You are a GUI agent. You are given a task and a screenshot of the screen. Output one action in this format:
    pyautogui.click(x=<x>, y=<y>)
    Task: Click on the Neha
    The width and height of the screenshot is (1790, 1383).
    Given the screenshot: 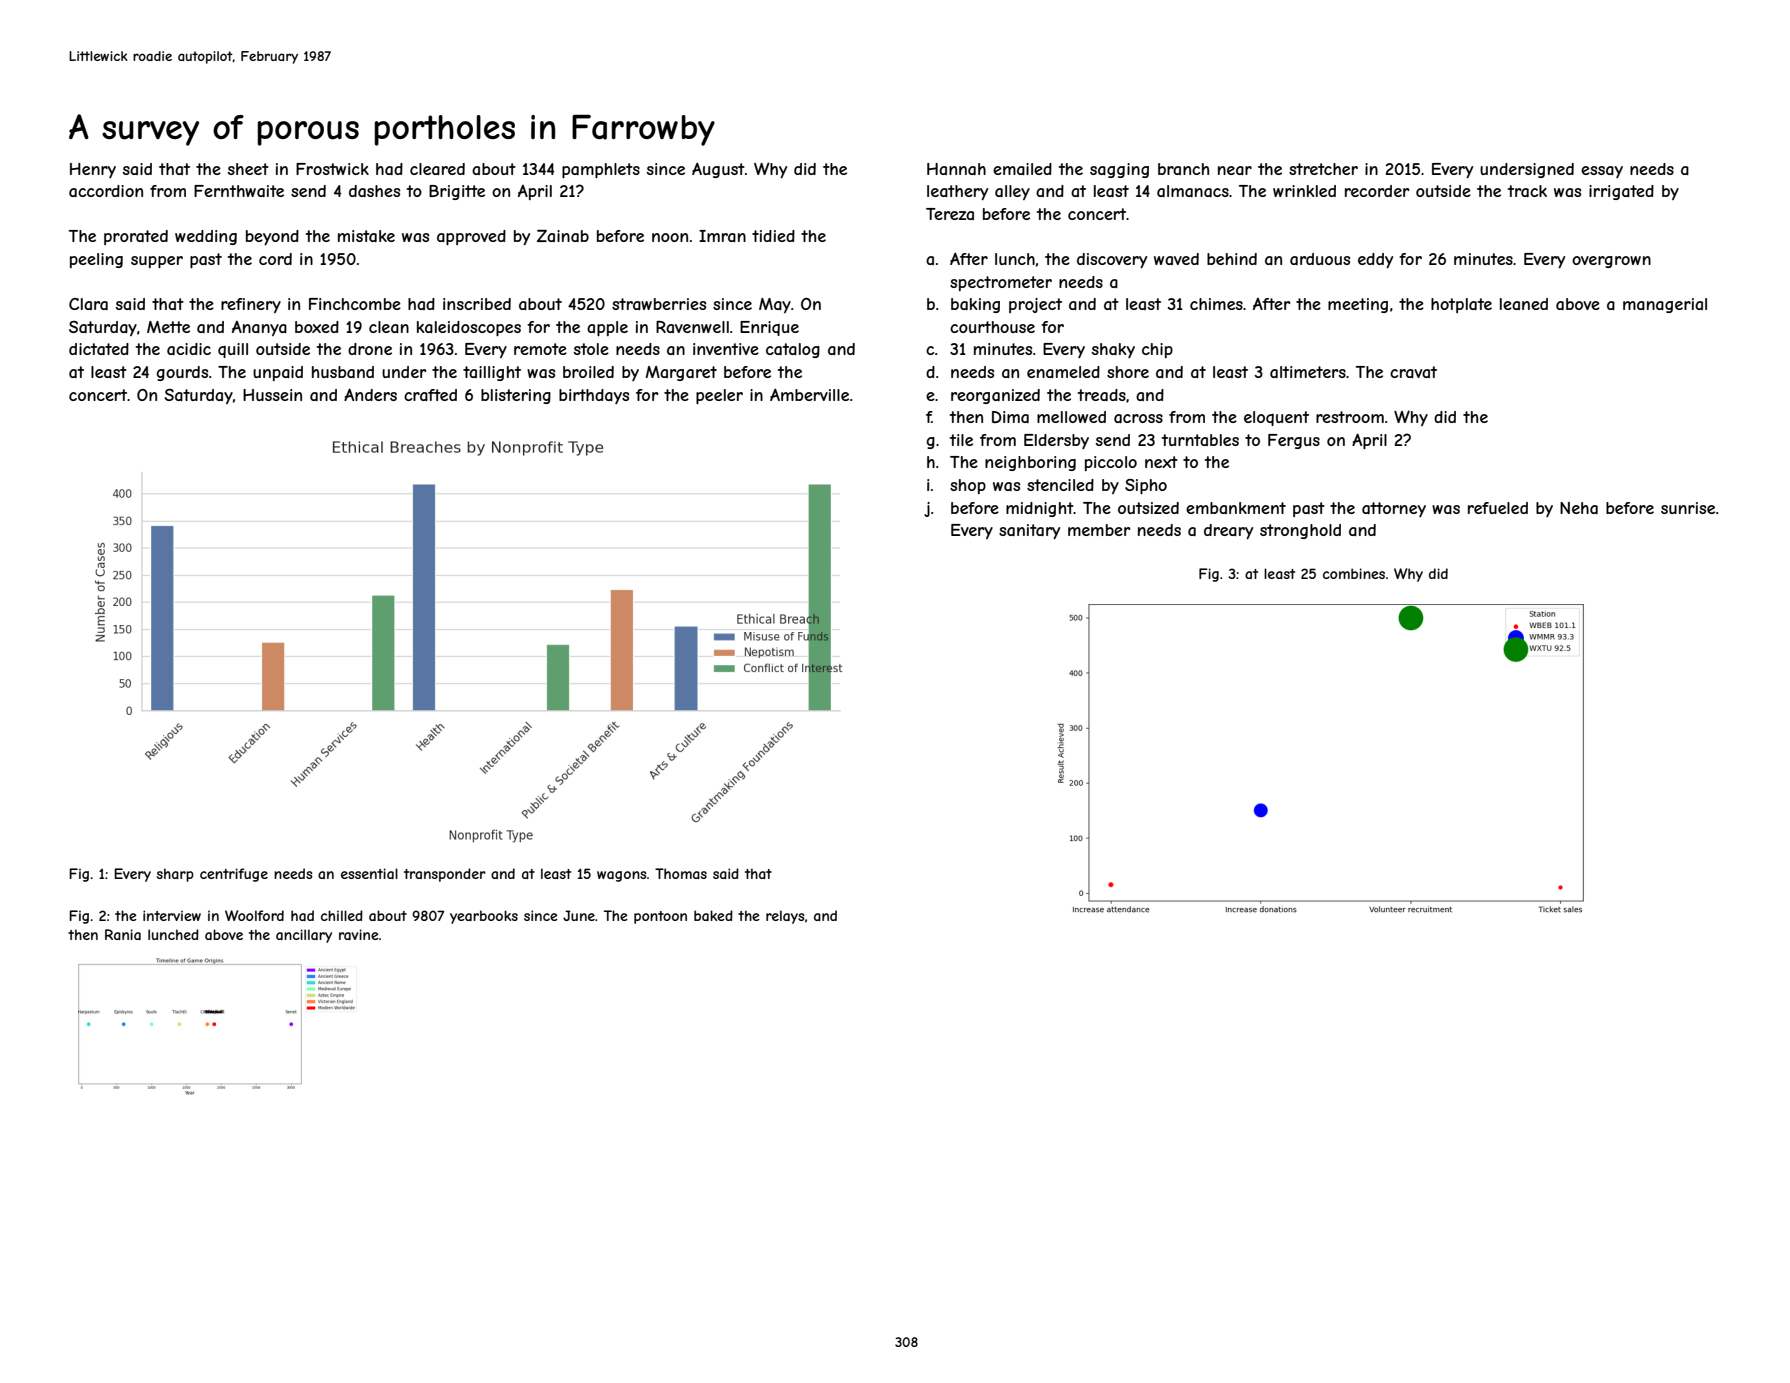 What is the action you would take?
    pyautogui.click(x=1579, y=508)
